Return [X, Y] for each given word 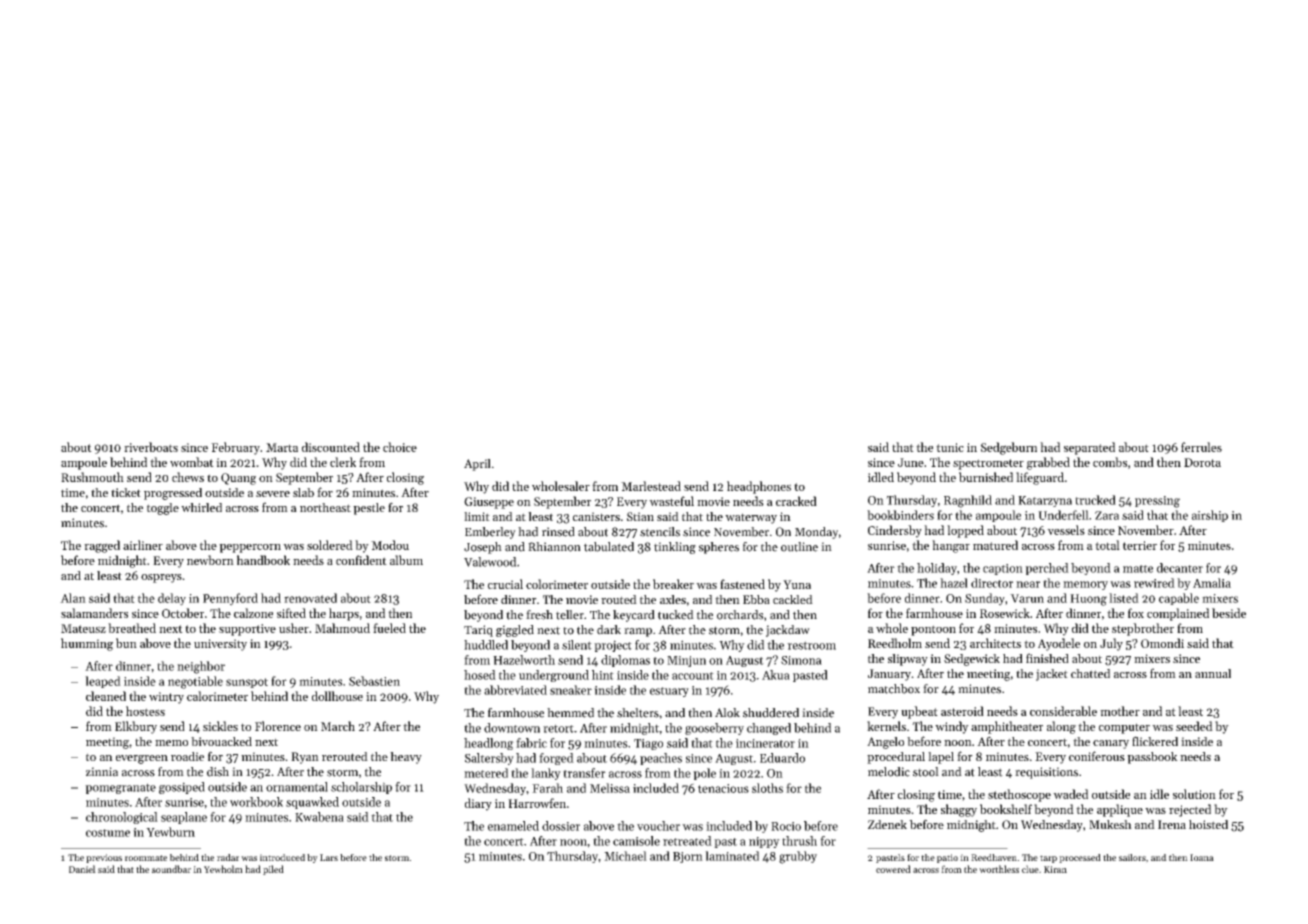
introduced [282, 857]
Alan [73, 598]
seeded [1194, 726]
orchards [740, 615]
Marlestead [651, 486]
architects [995, 643]
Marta [282, 447]
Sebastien [374, 681]
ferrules [1201, 447]
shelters [638, 713]
